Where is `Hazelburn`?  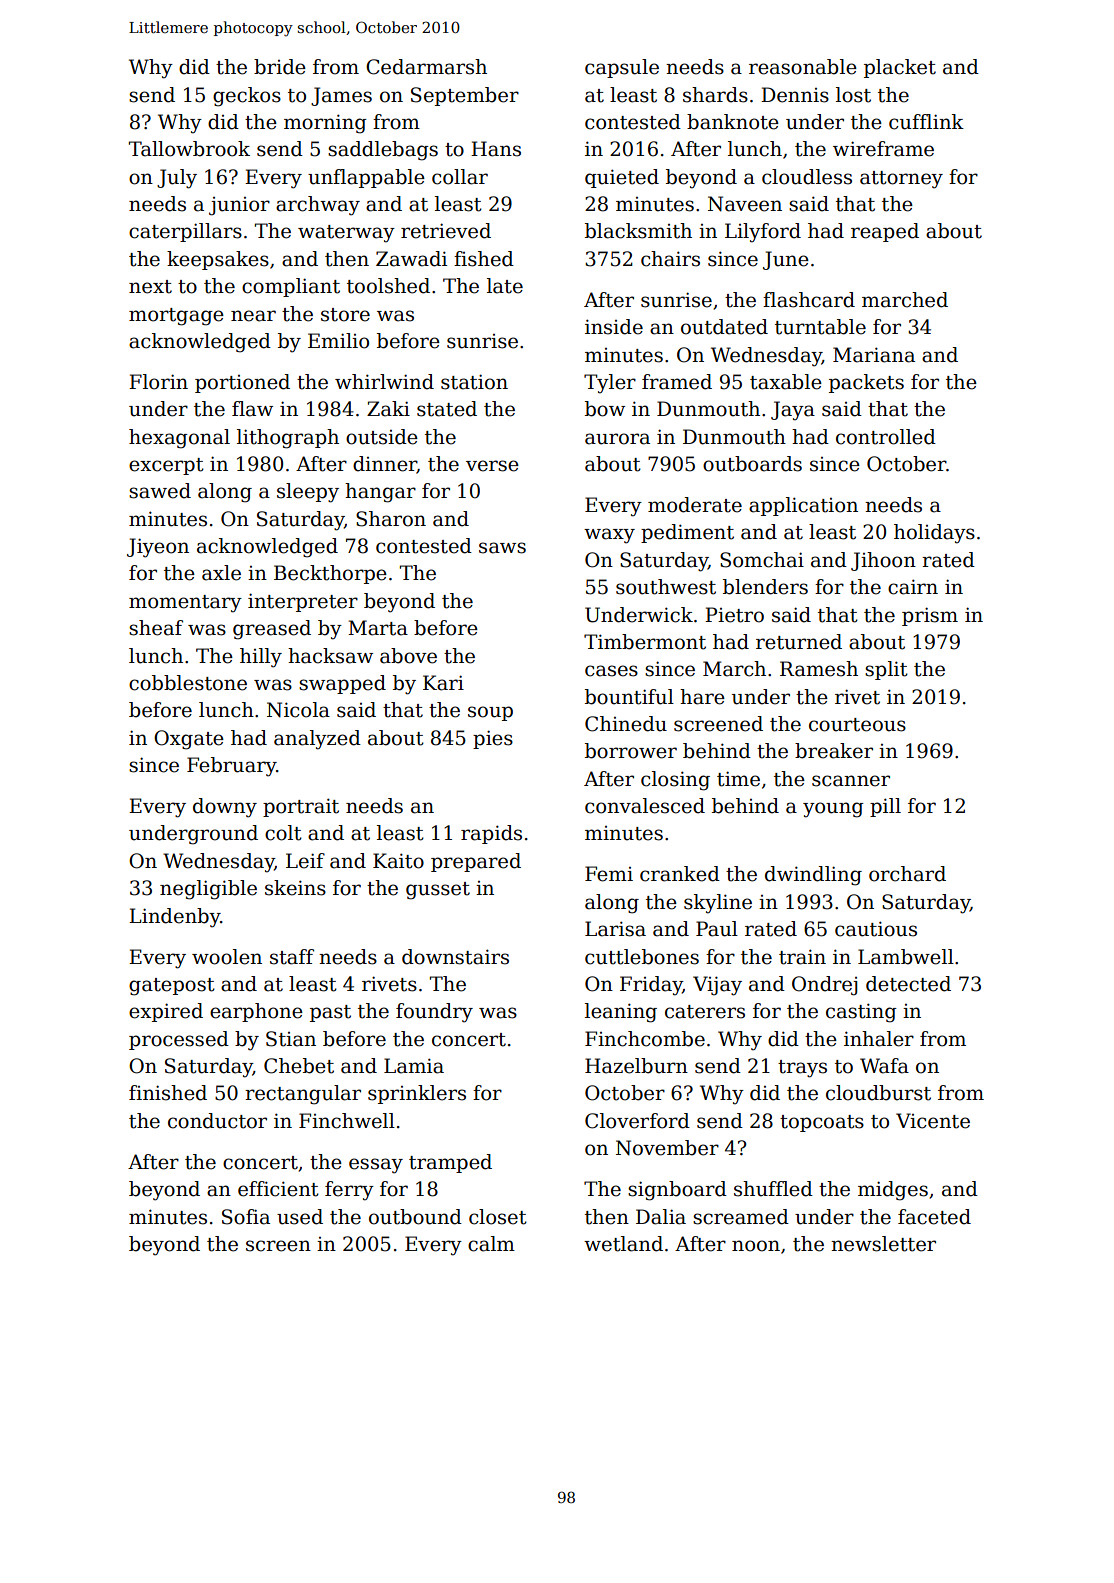 Hazelburn is located at coordinates (636, 1066).
